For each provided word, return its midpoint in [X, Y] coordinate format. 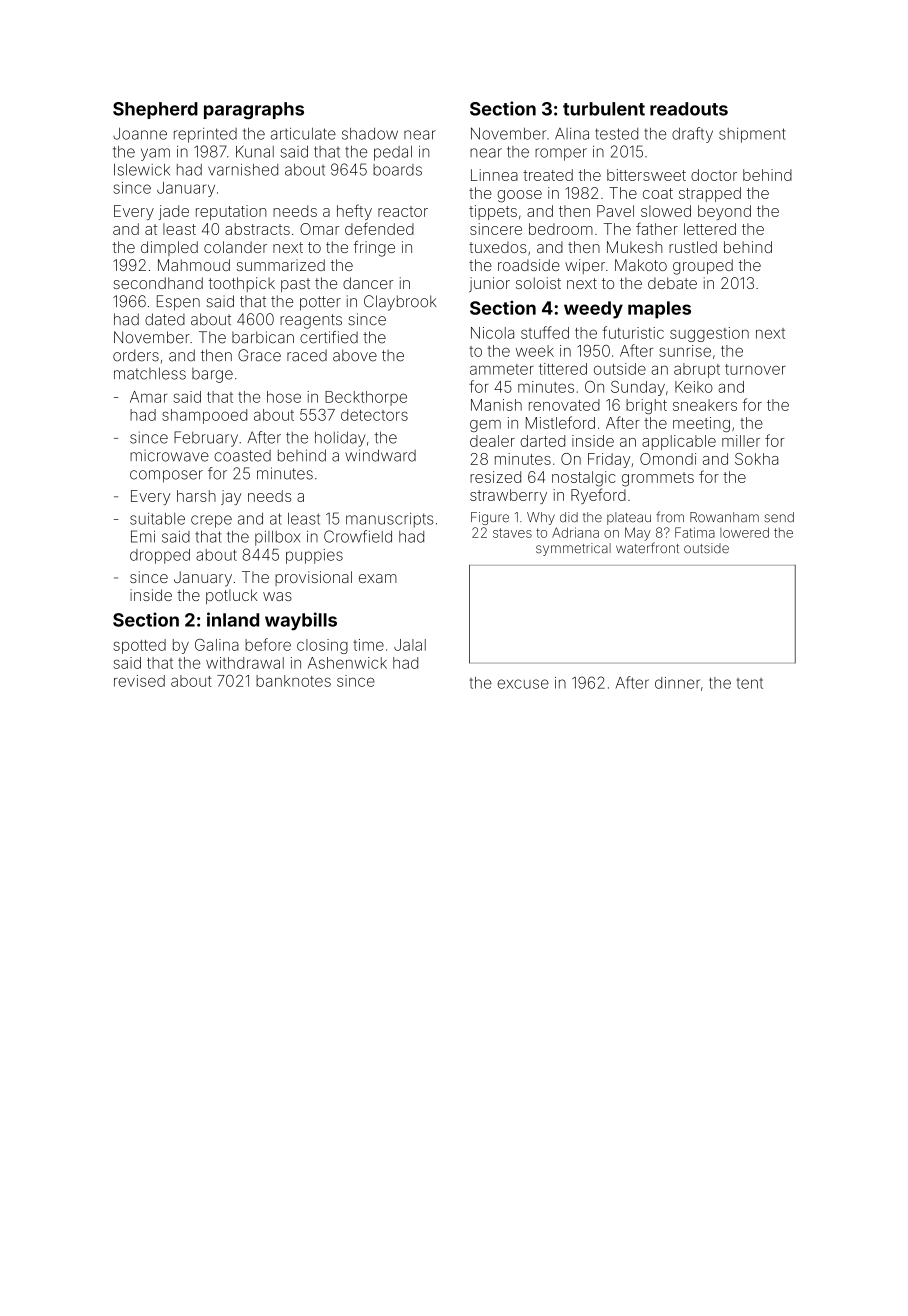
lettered [710, 229]
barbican [263, 337]
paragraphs [254, 111]
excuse [523, 684]
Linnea [494, 175]
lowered [744, 532]
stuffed [545, 332]
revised [139, 681]
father [657, 228]
